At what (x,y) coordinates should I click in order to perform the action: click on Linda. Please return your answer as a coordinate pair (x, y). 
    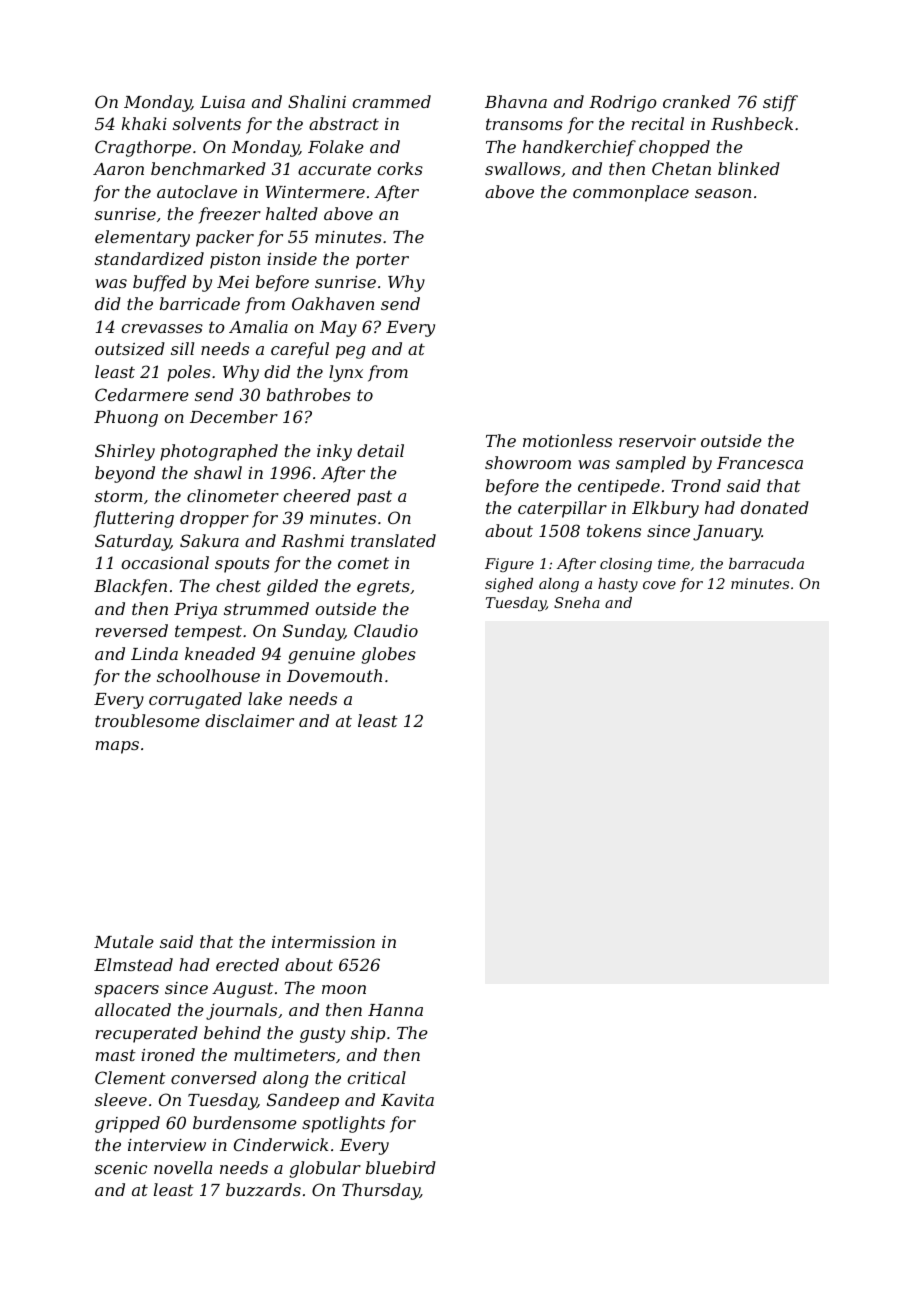
    Looking at the image, I should click on (154, 653).
